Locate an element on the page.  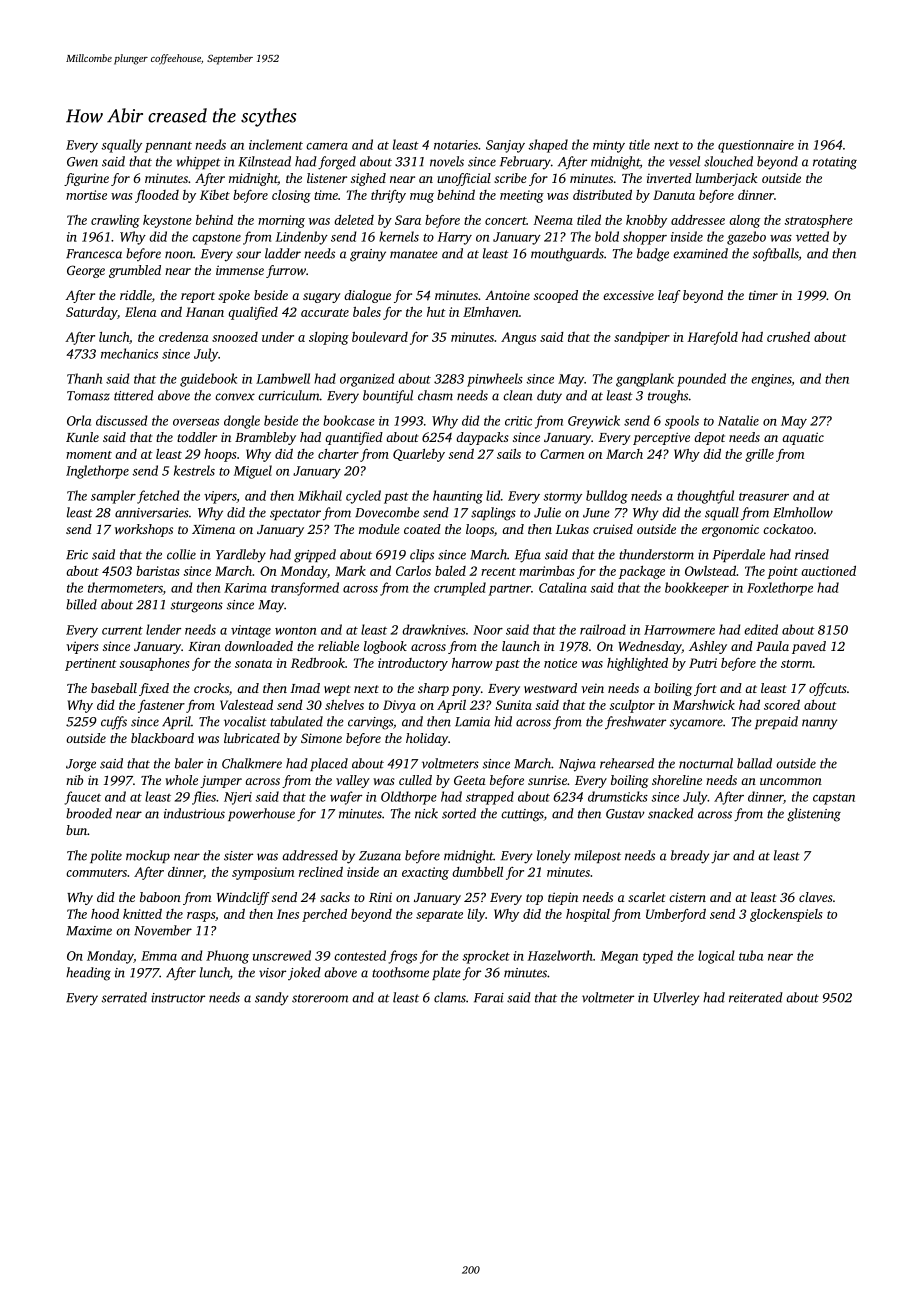
grumbled is located at coordinates (135, 271).
